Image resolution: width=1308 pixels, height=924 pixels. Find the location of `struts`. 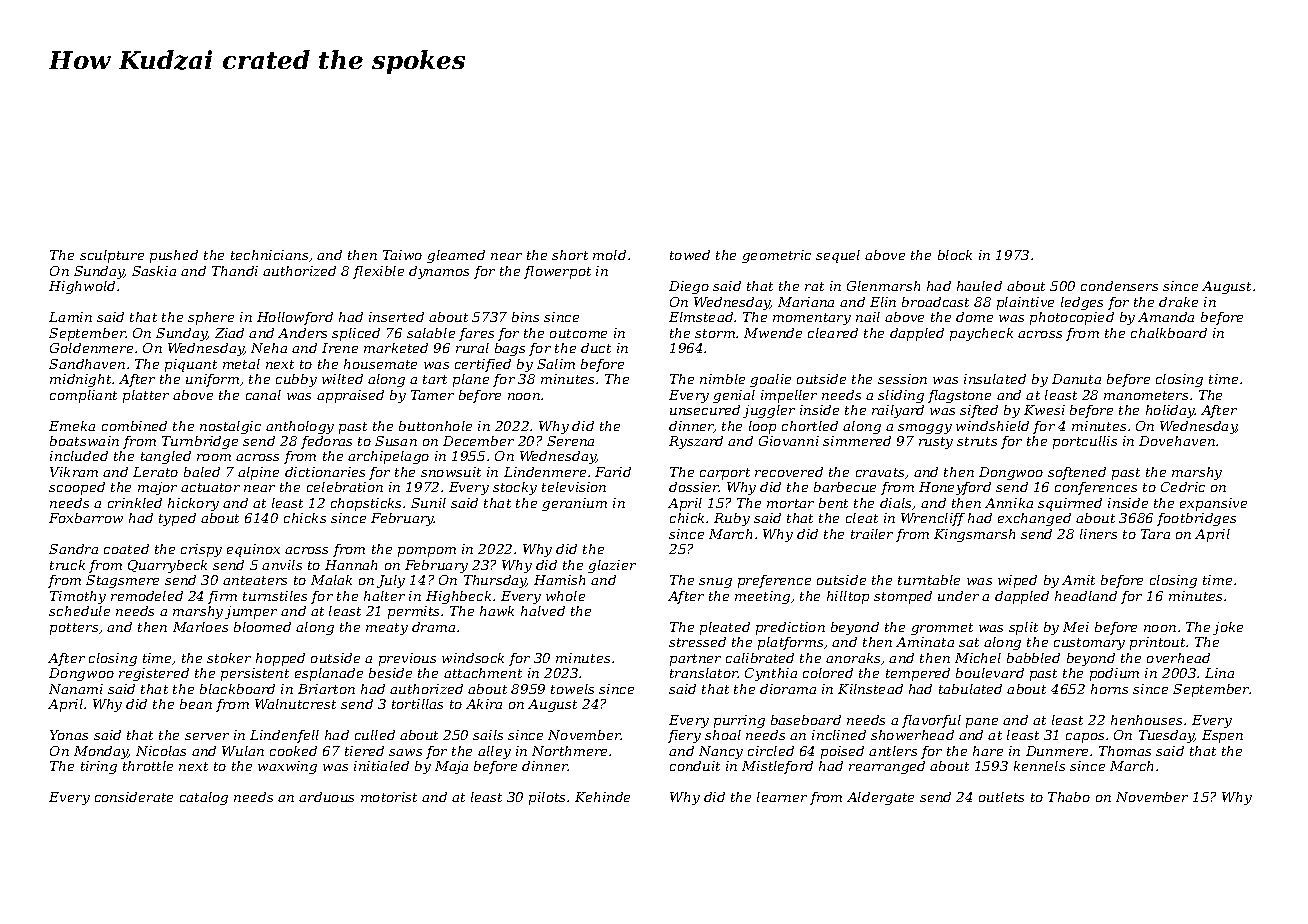

struts is located at coordinates (977, 441).
